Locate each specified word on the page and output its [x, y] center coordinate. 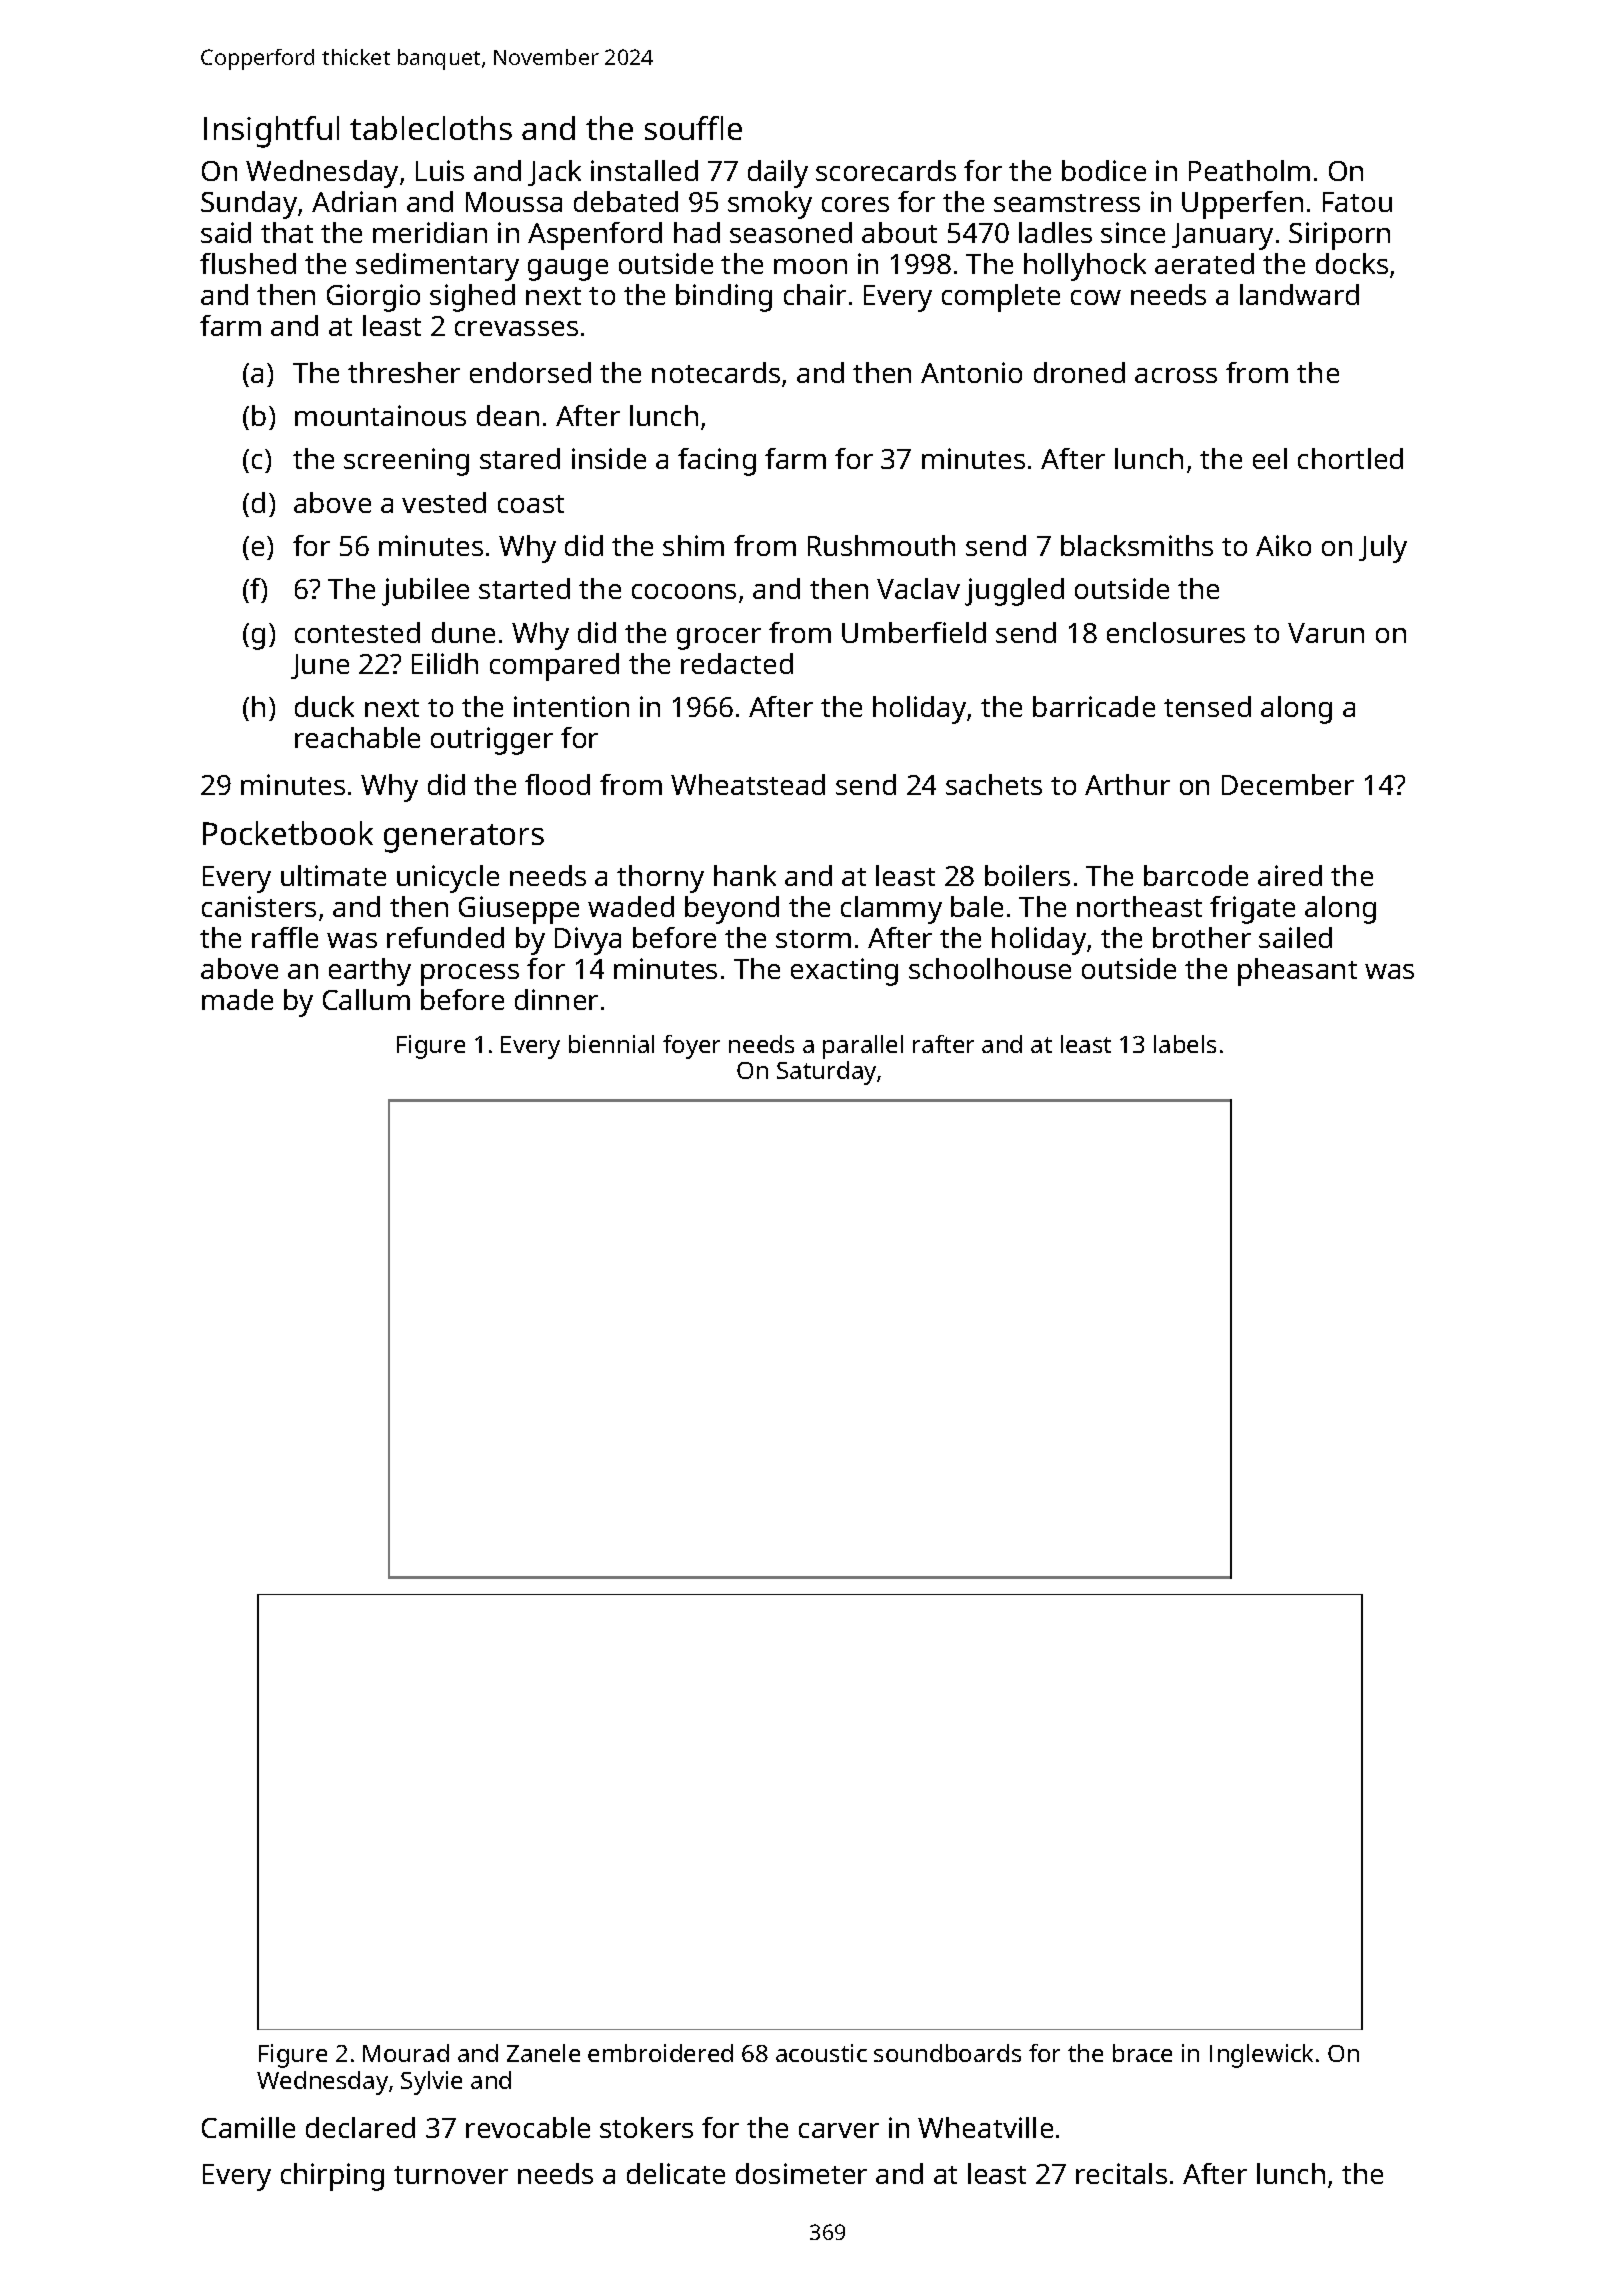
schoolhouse [990, 968]
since [1133, 232]
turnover [451, 2175]
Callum [366, 999]
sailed [1295, 937]
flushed [248, 263]
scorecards [886, 170]
